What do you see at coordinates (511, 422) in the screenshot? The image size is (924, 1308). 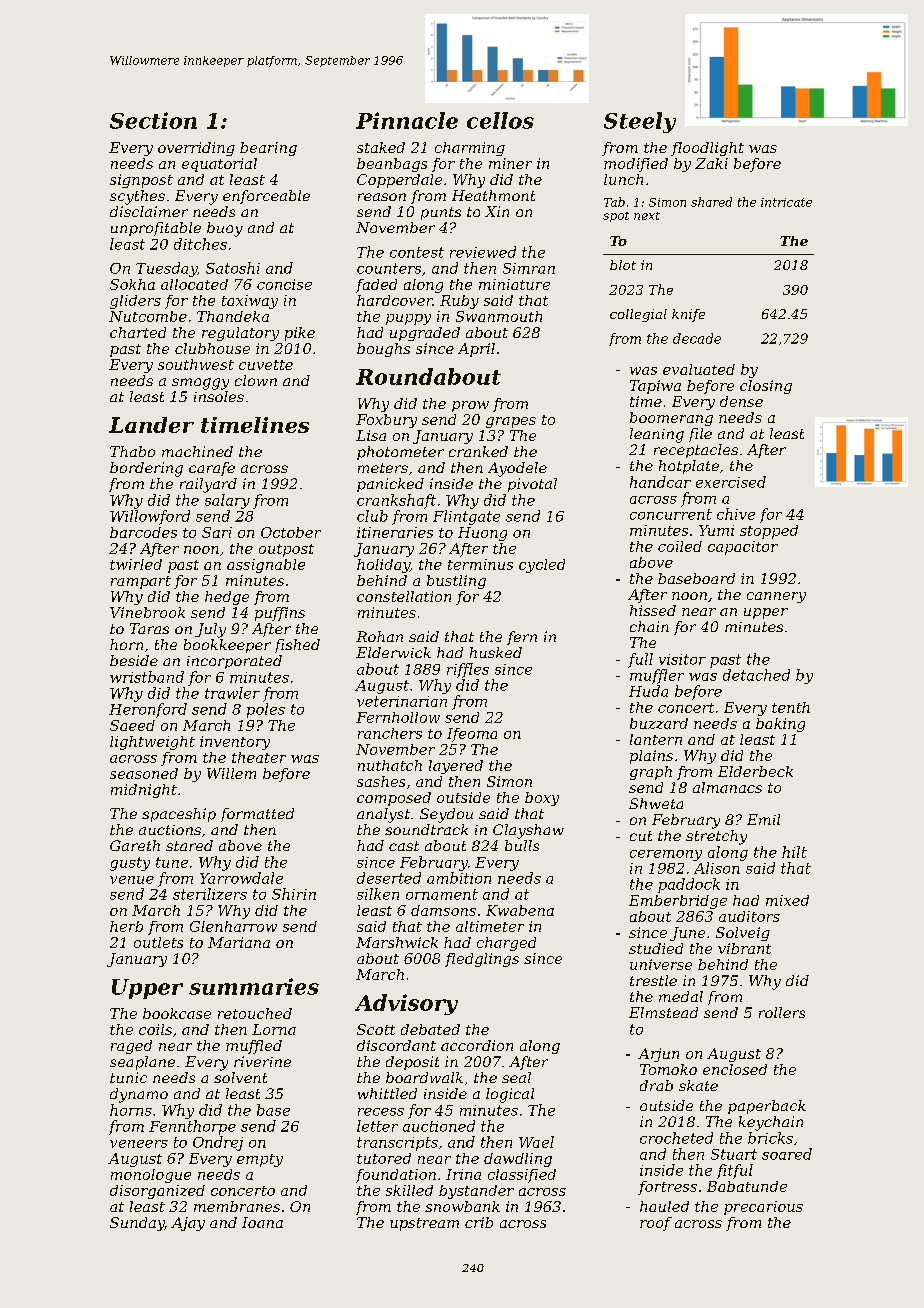 I see `grapes` at bounding box center [511, 422].
